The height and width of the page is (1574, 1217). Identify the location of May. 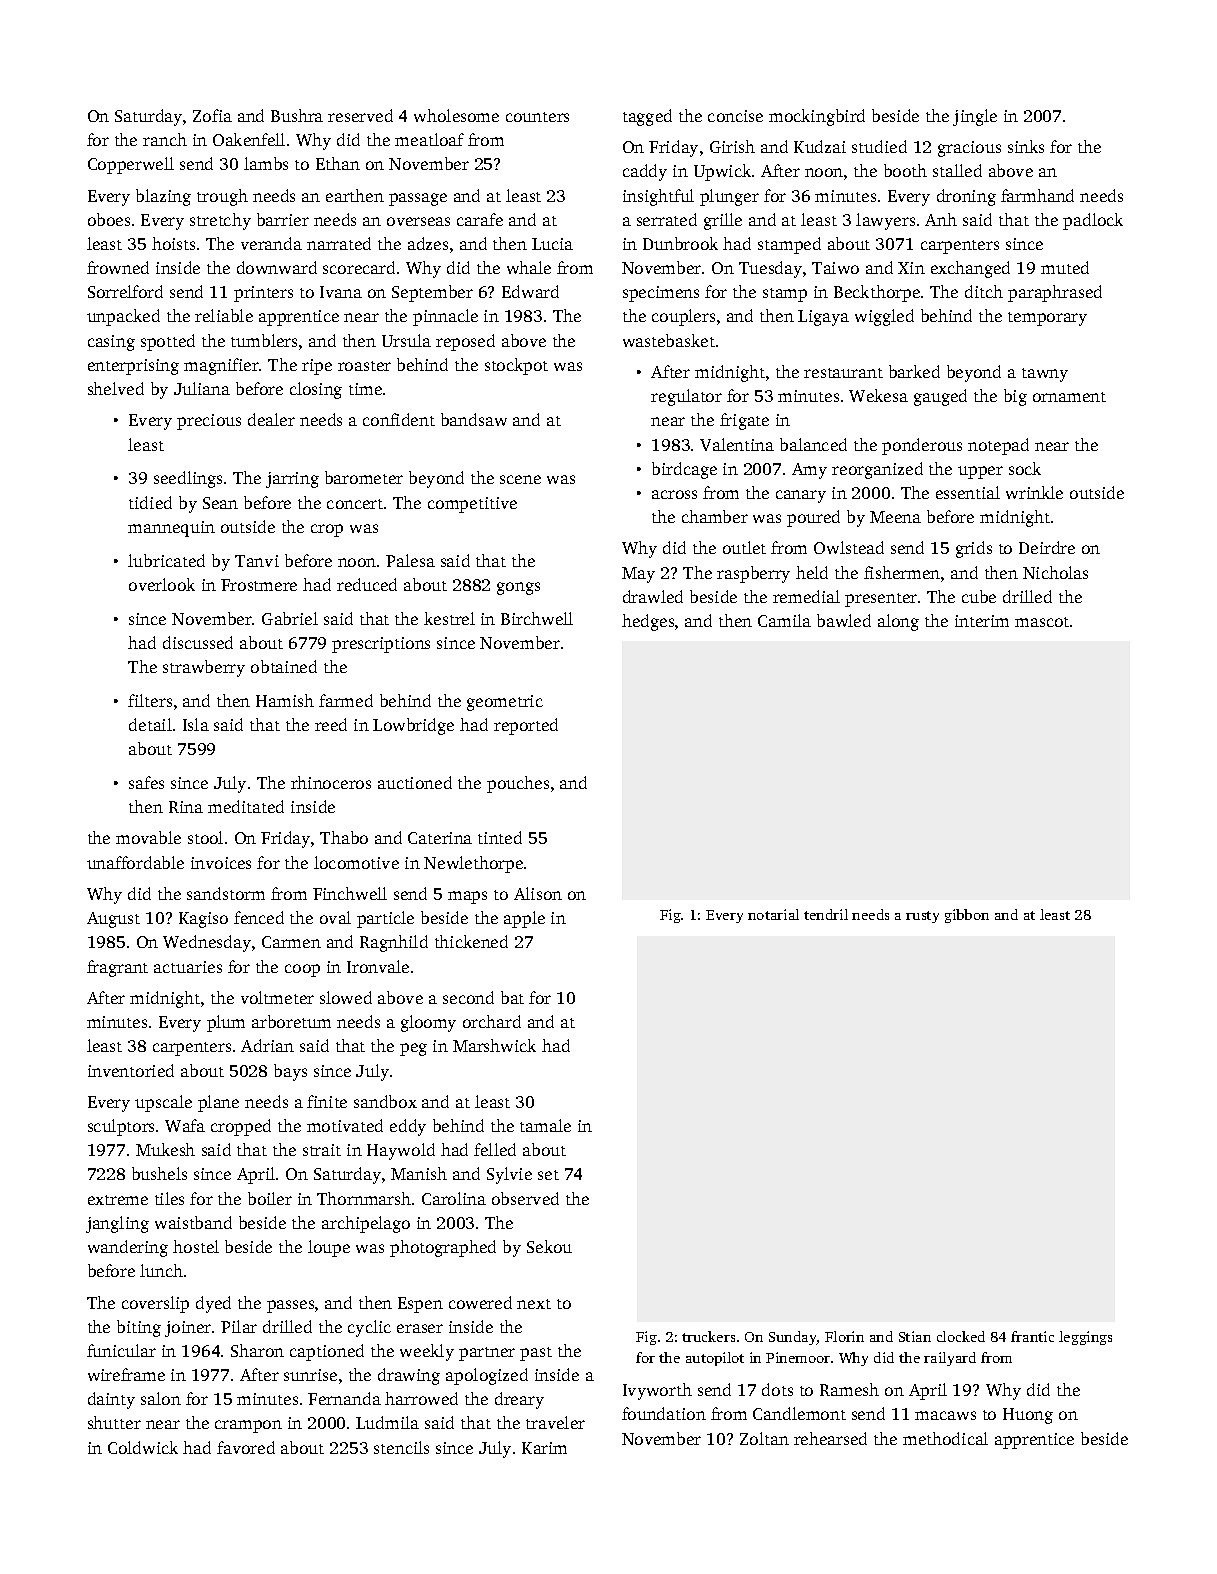
(638, 575).
